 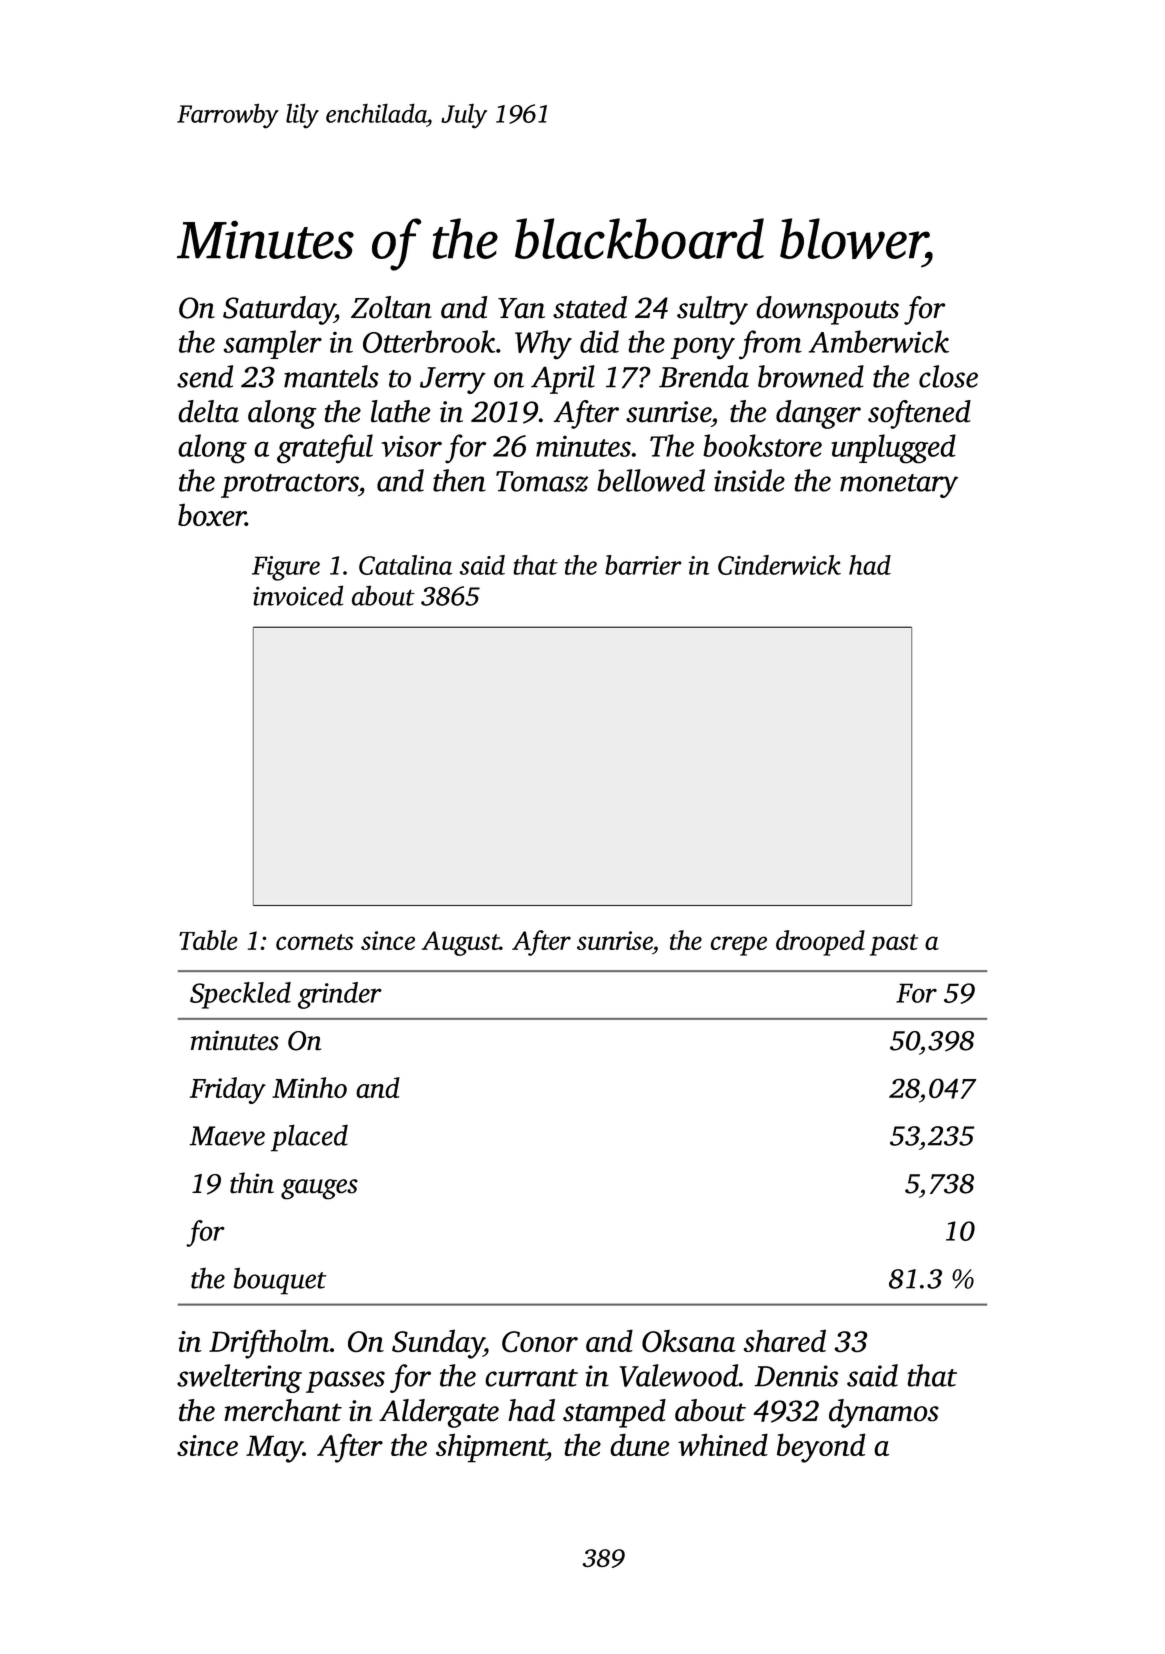 What do you see at coordinates (712, 310) in the screenshot?
I see `sultry` at bounding box center [712, 310].
